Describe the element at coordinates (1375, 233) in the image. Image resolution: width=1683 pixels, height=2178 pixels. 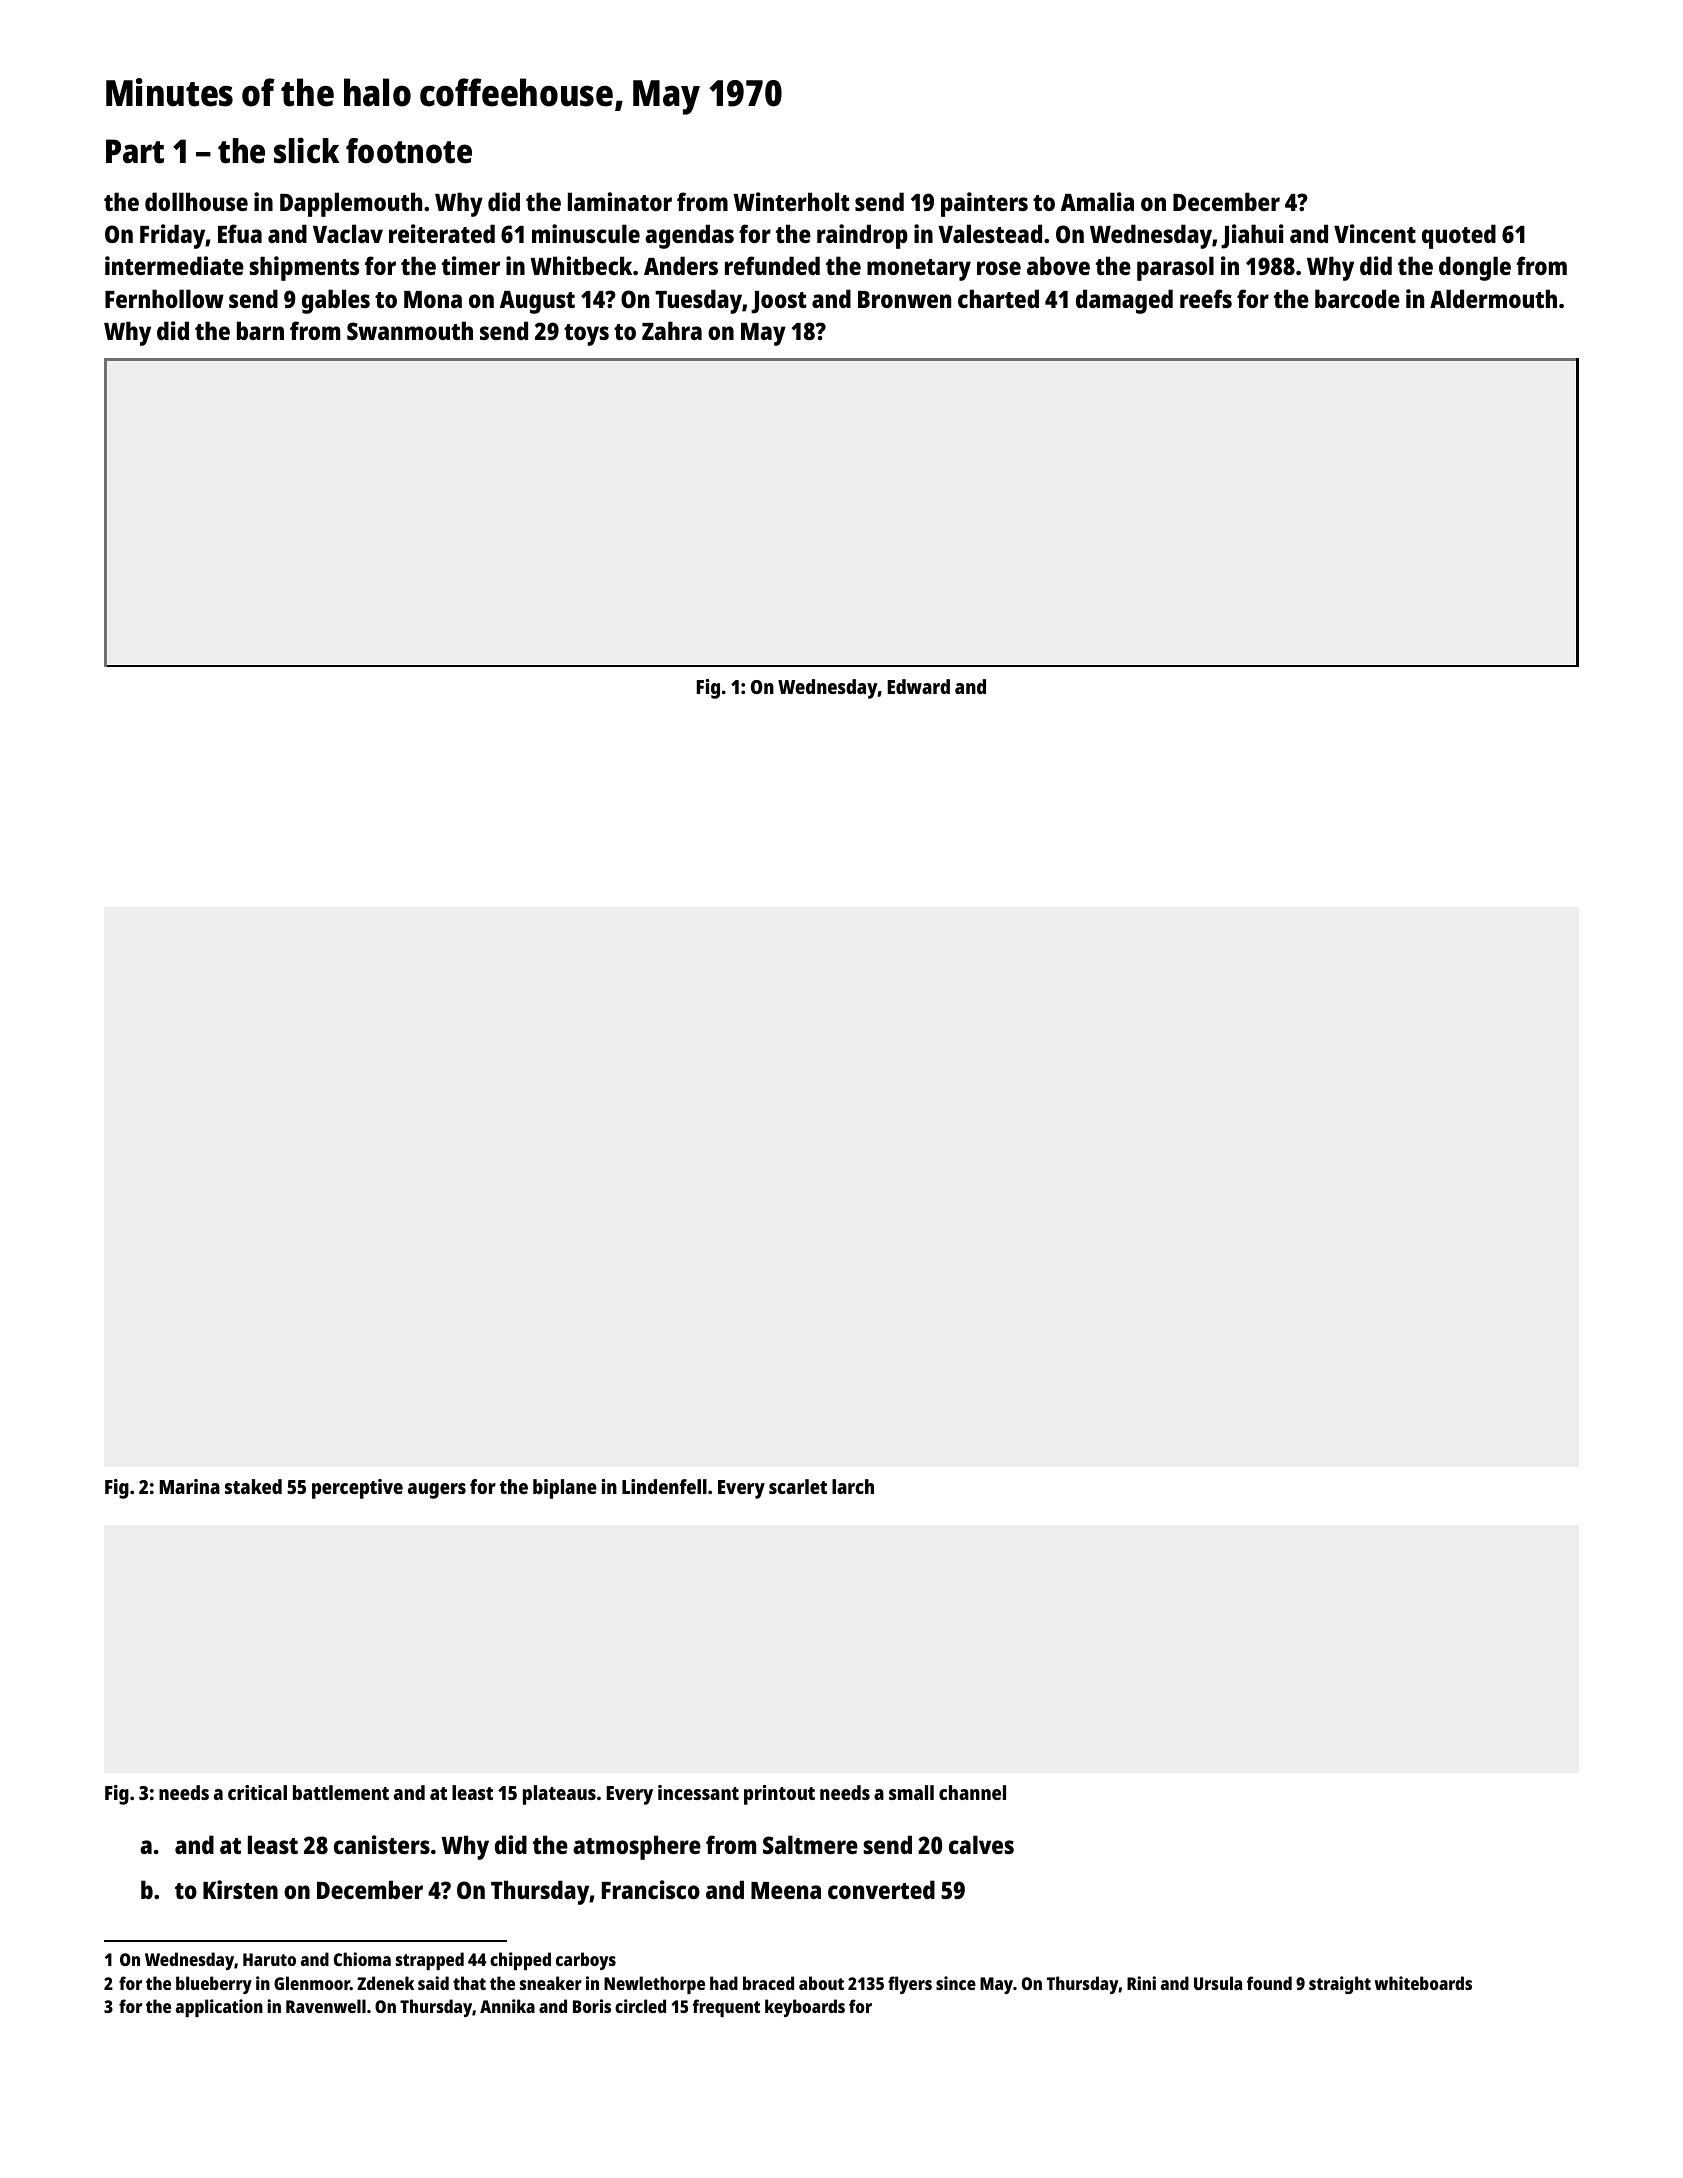
I see `Vincent` at that location.
